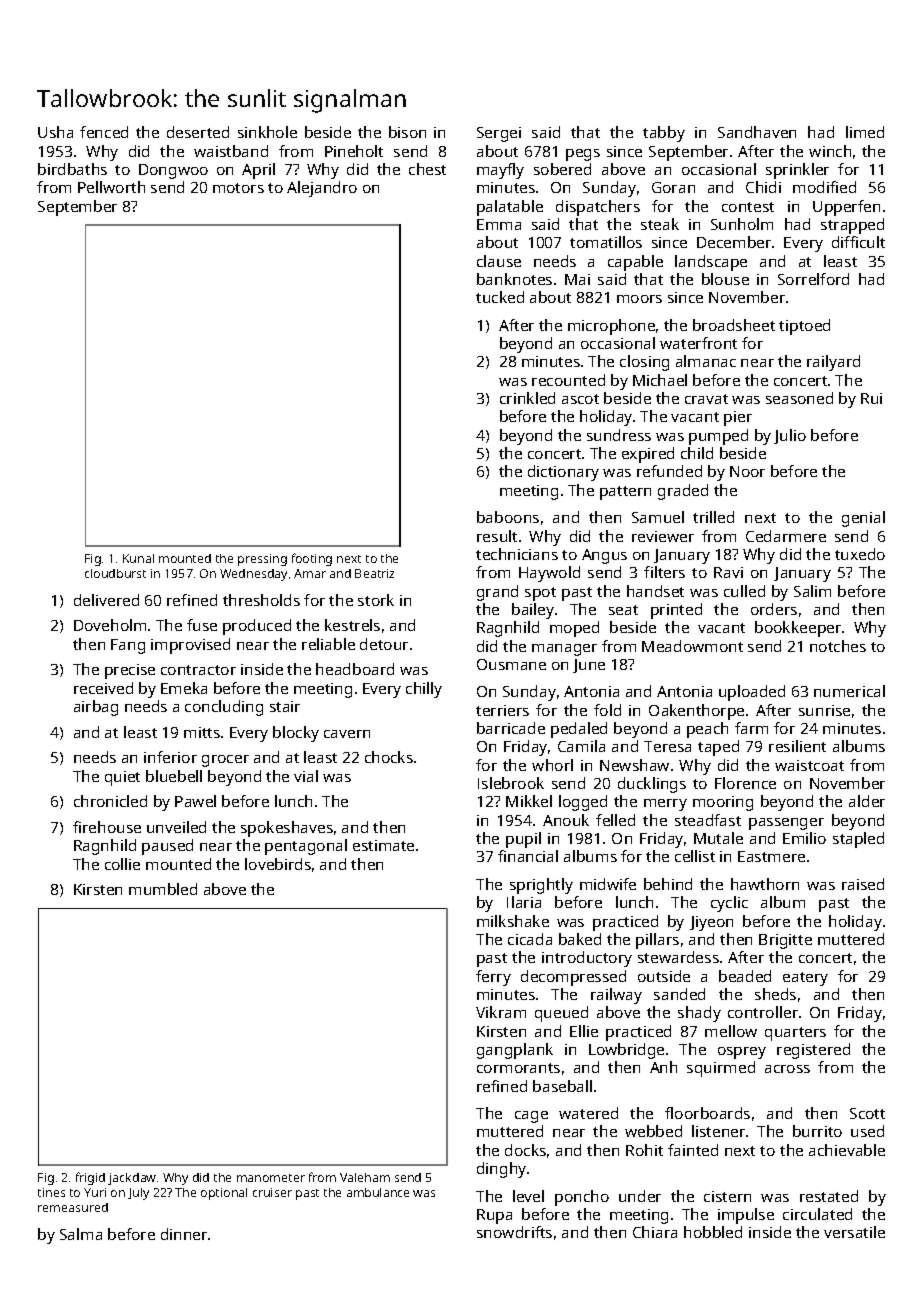 This image has height=1308, width=924. Describe the element at coordinates (253, 575) in the image. I see `Wednesday` at that location.
